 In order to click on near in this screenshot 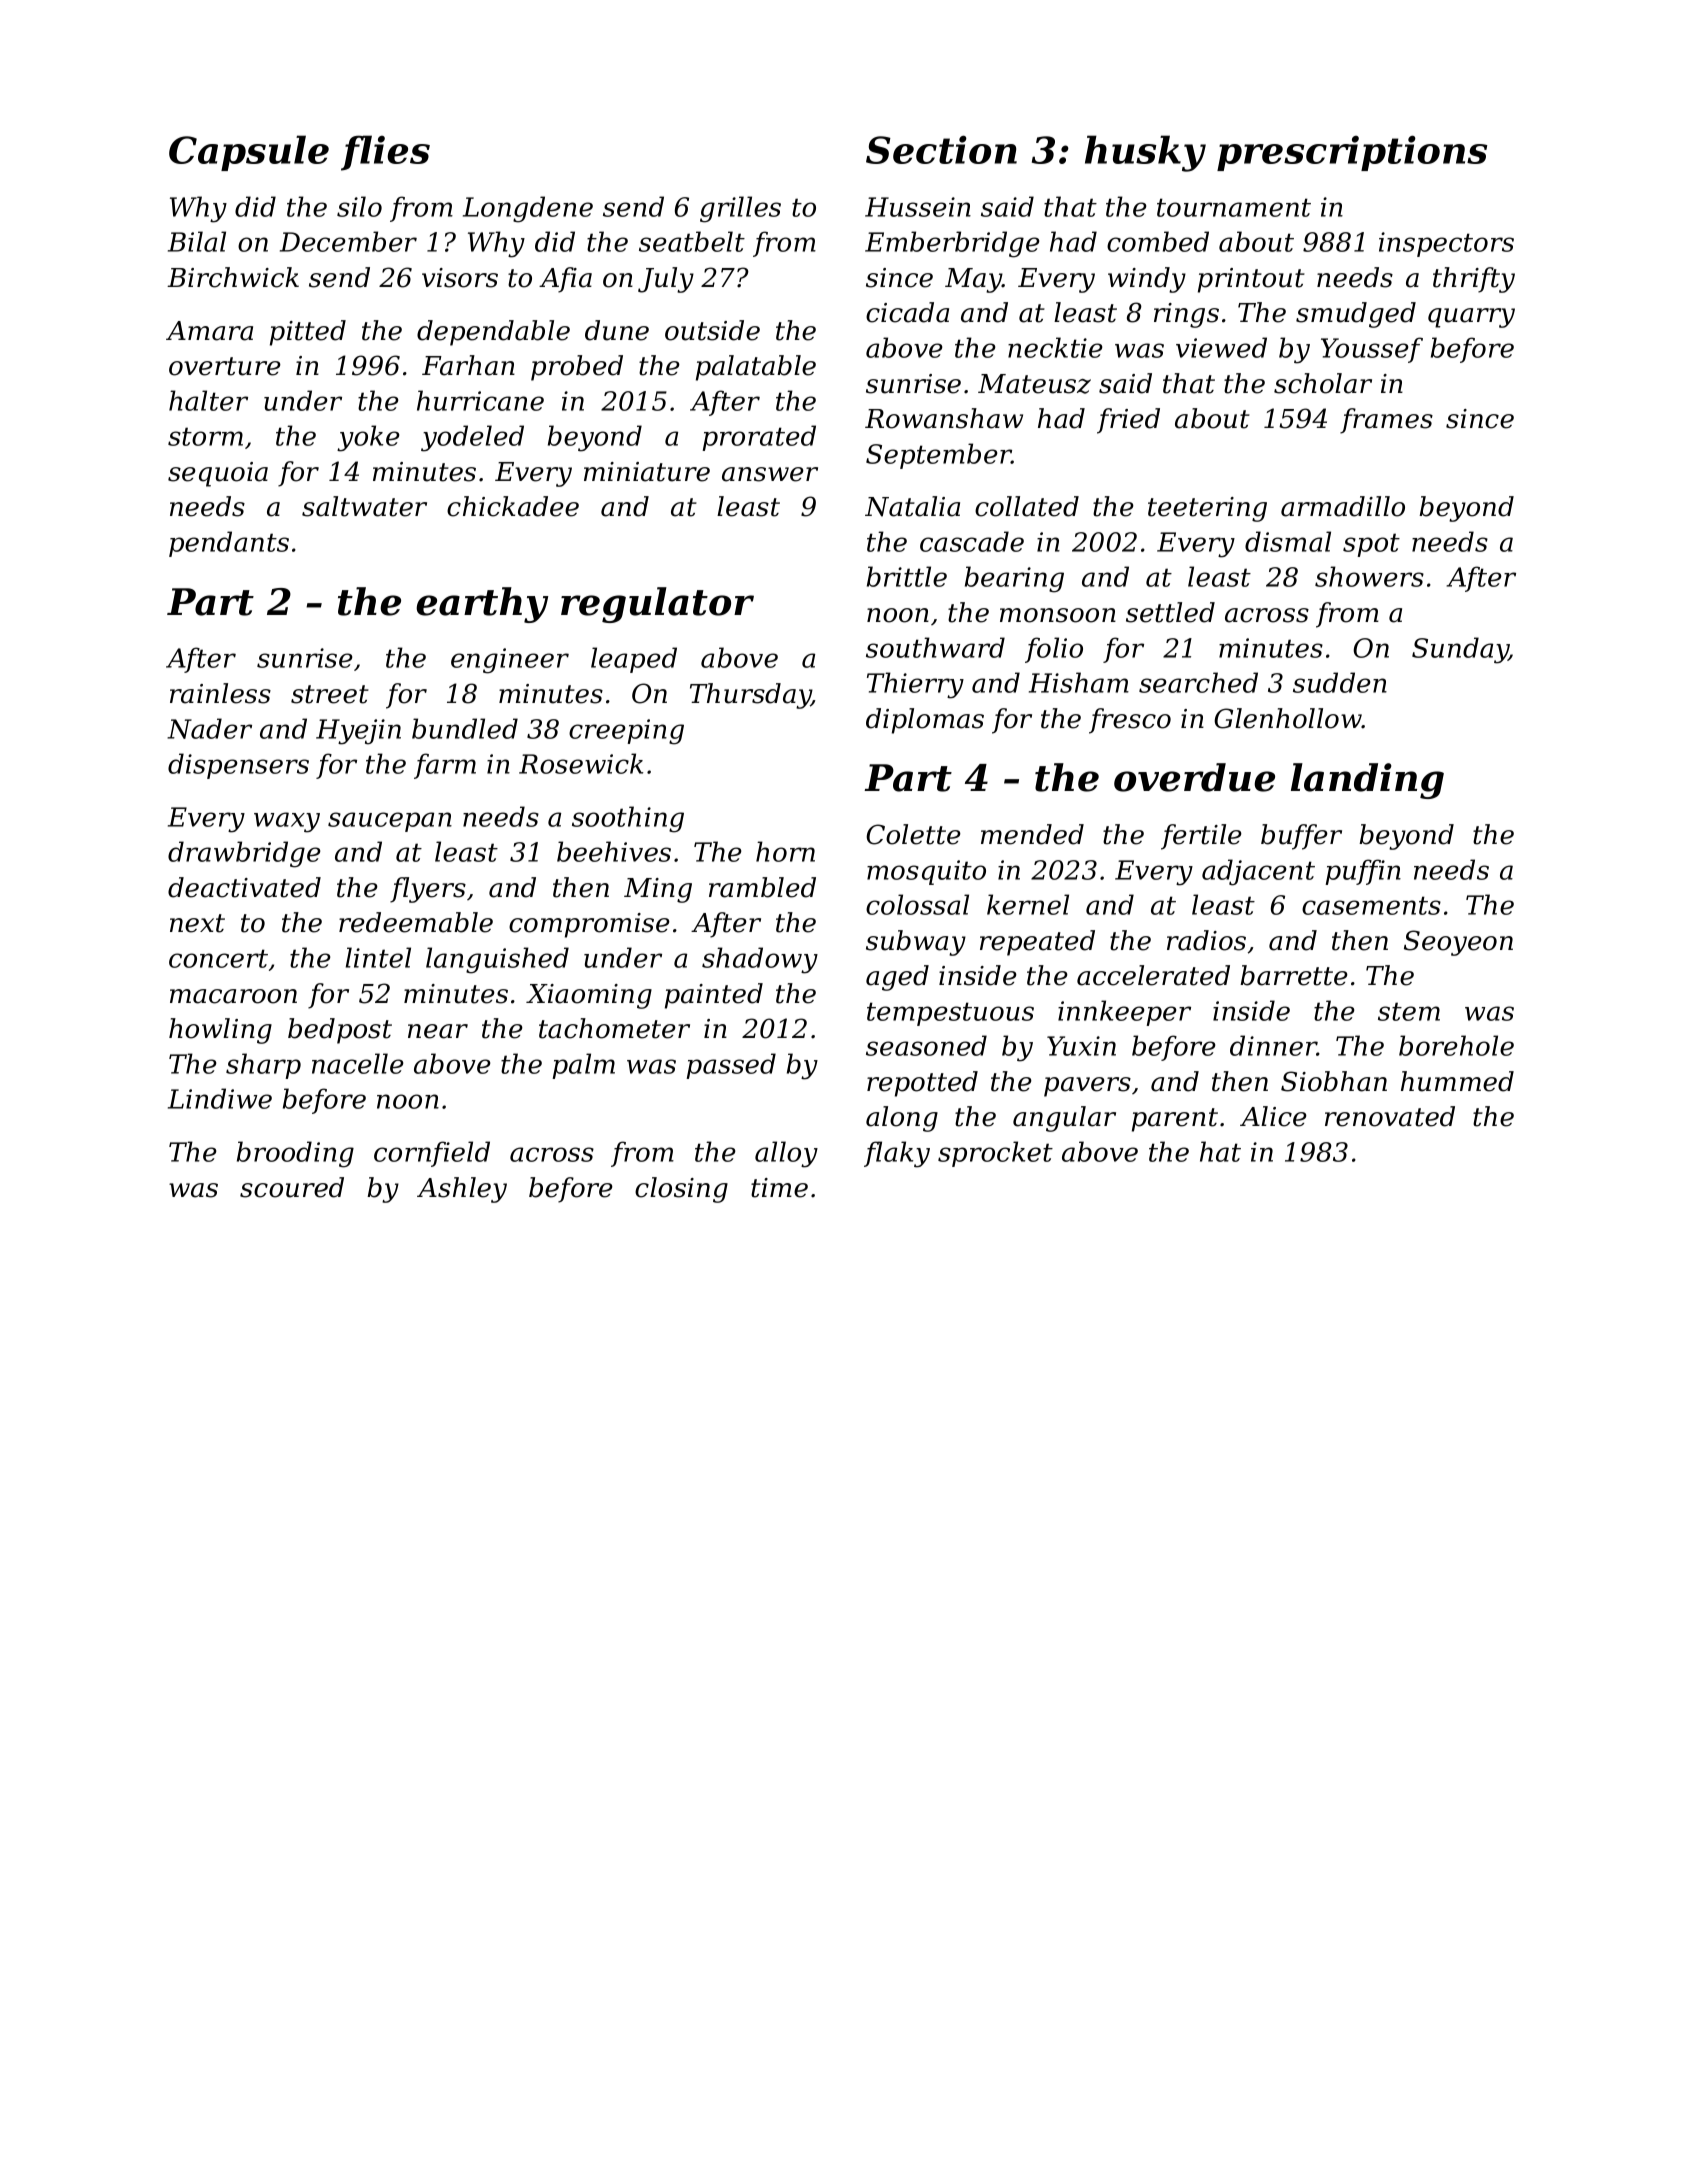, I will do `click(438, 1031)`.
